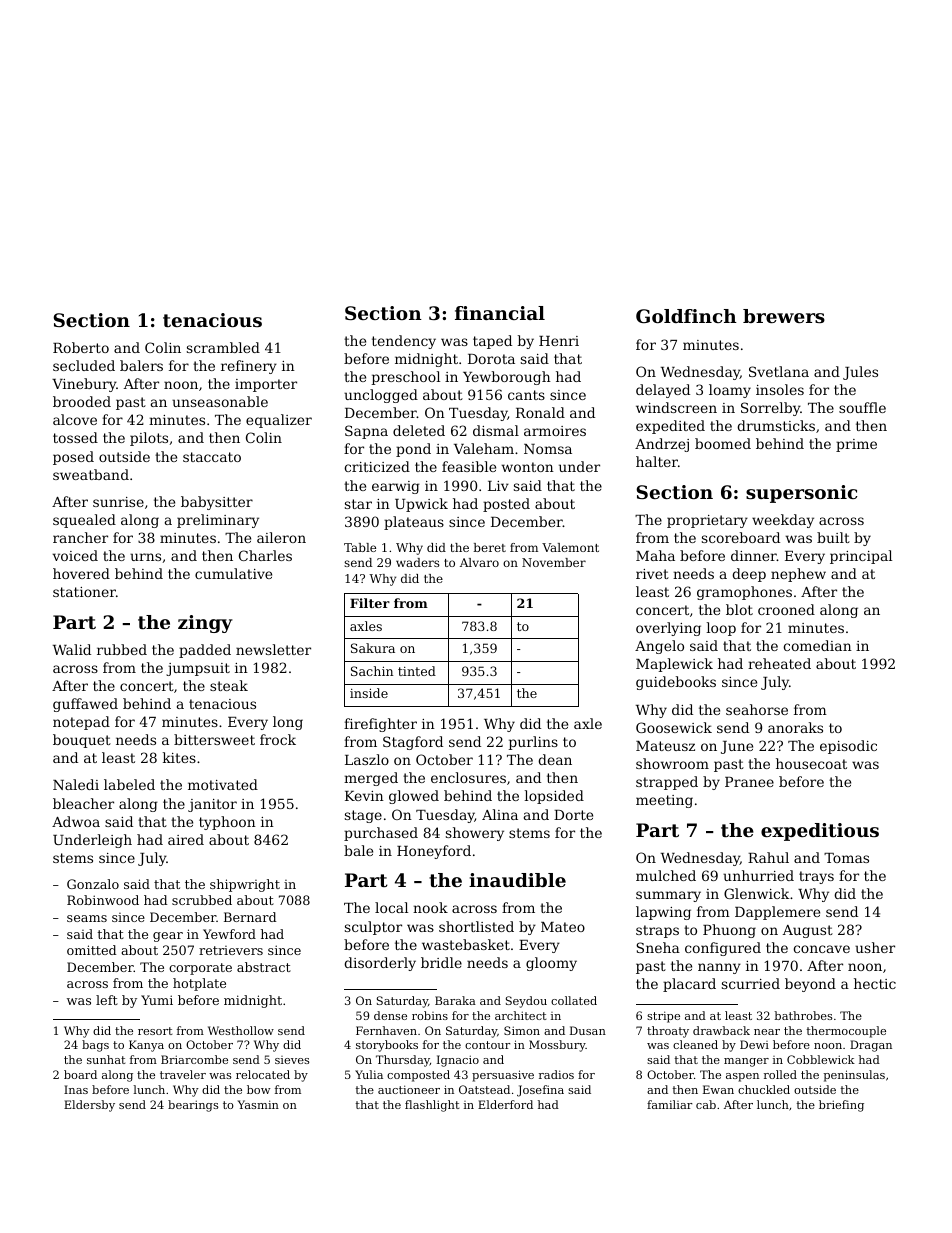 This screenshot has height=1233, width=952. Describe the element at coordinates (498, 486) in the screenshot. I see `Liv` at that location.
